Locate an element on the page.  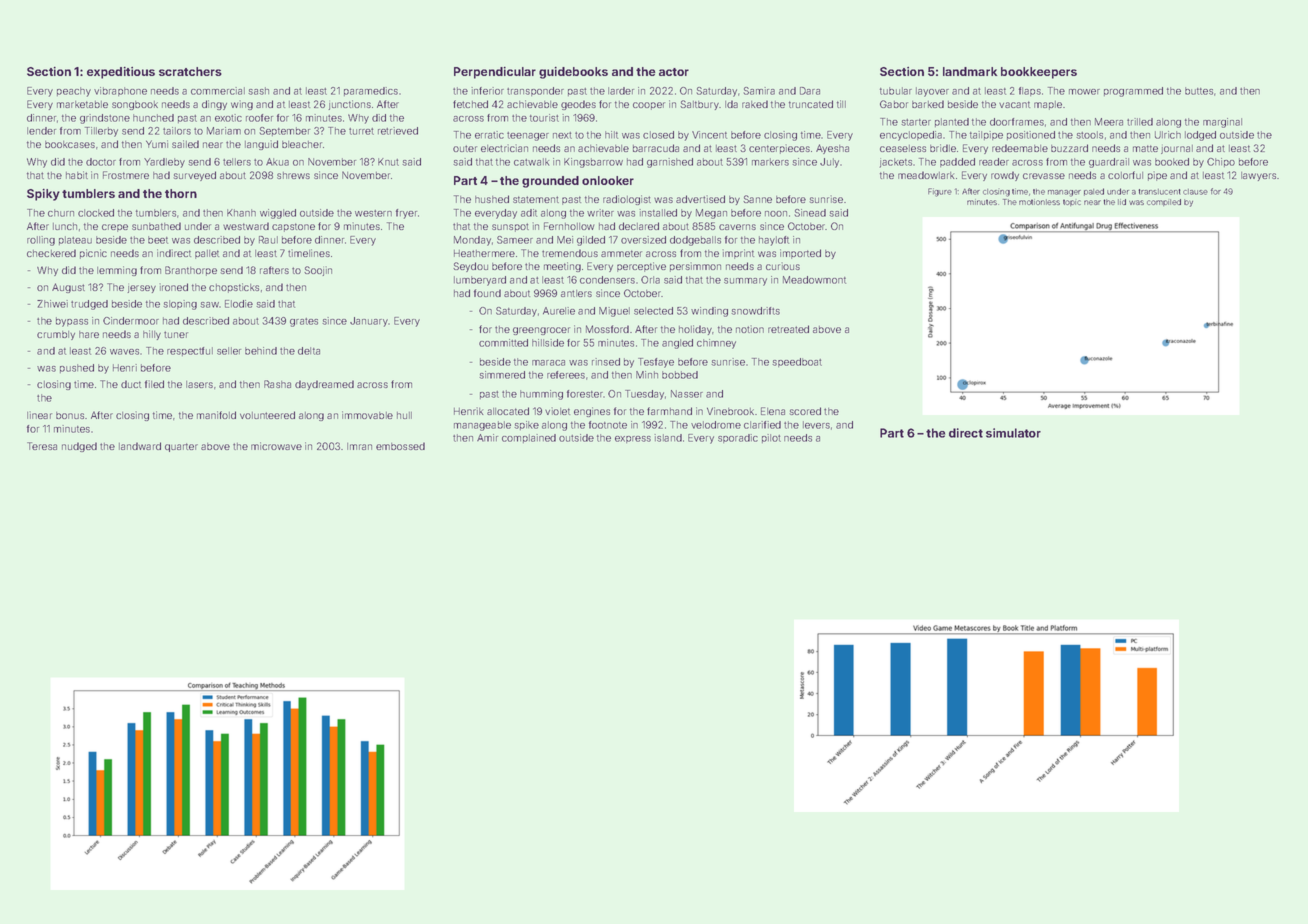
pushed is located at coordinates (77, 368).
